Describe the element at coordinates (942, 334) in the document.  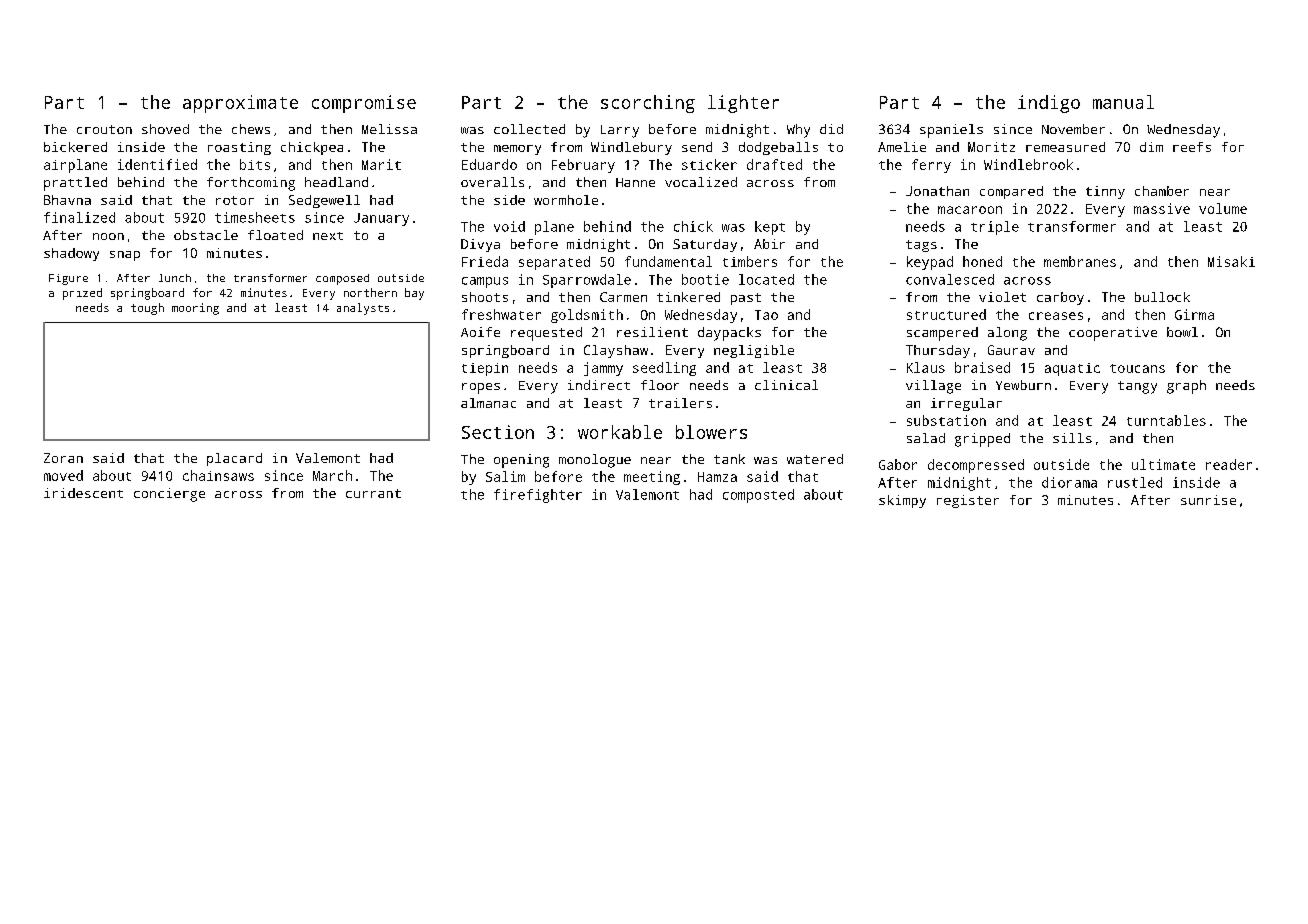
I see `scampered` at that location.
